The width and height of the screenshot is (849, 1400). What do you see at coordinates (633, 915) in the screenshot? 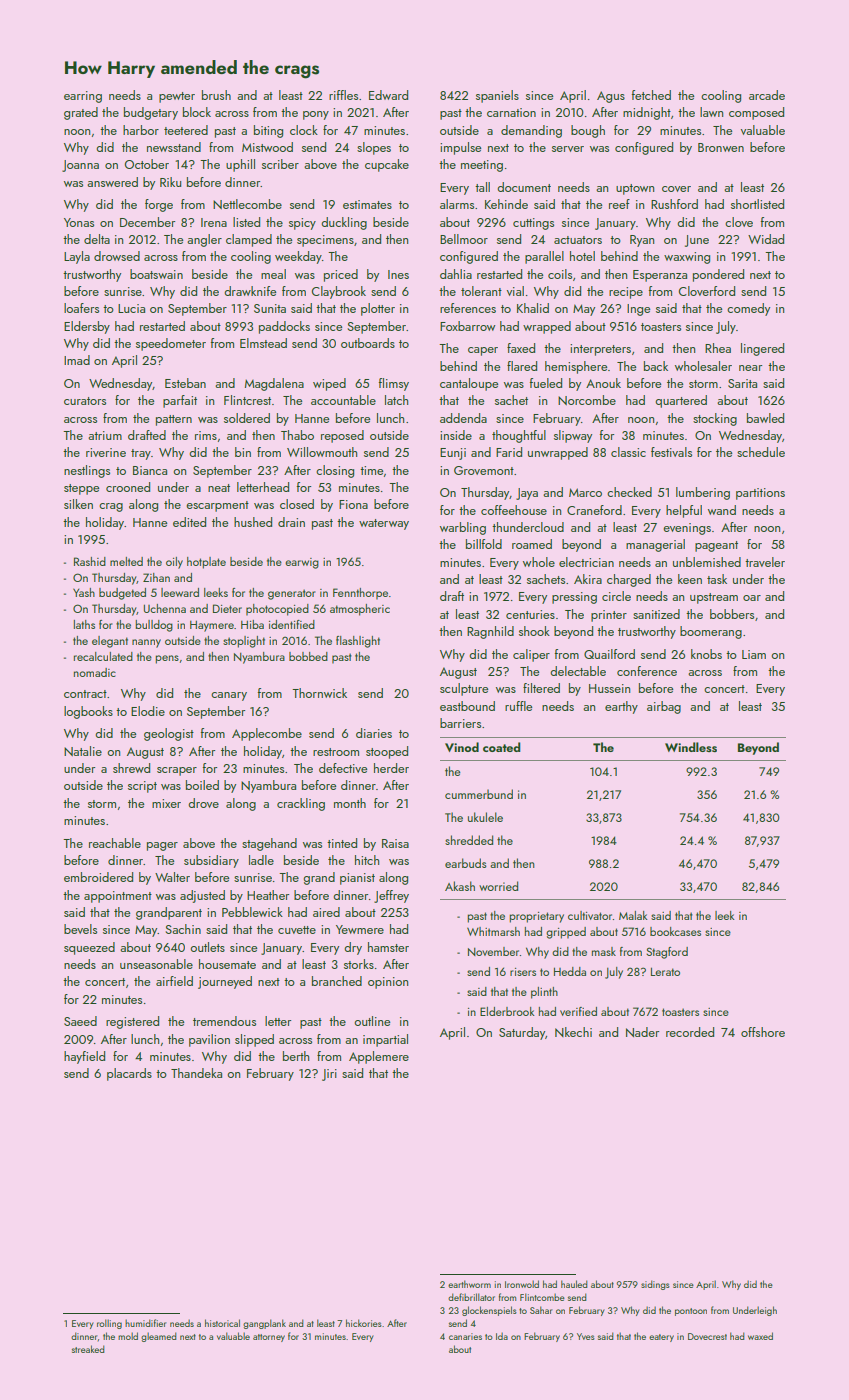
I see `Malak` at bounding box center [633, 915].
